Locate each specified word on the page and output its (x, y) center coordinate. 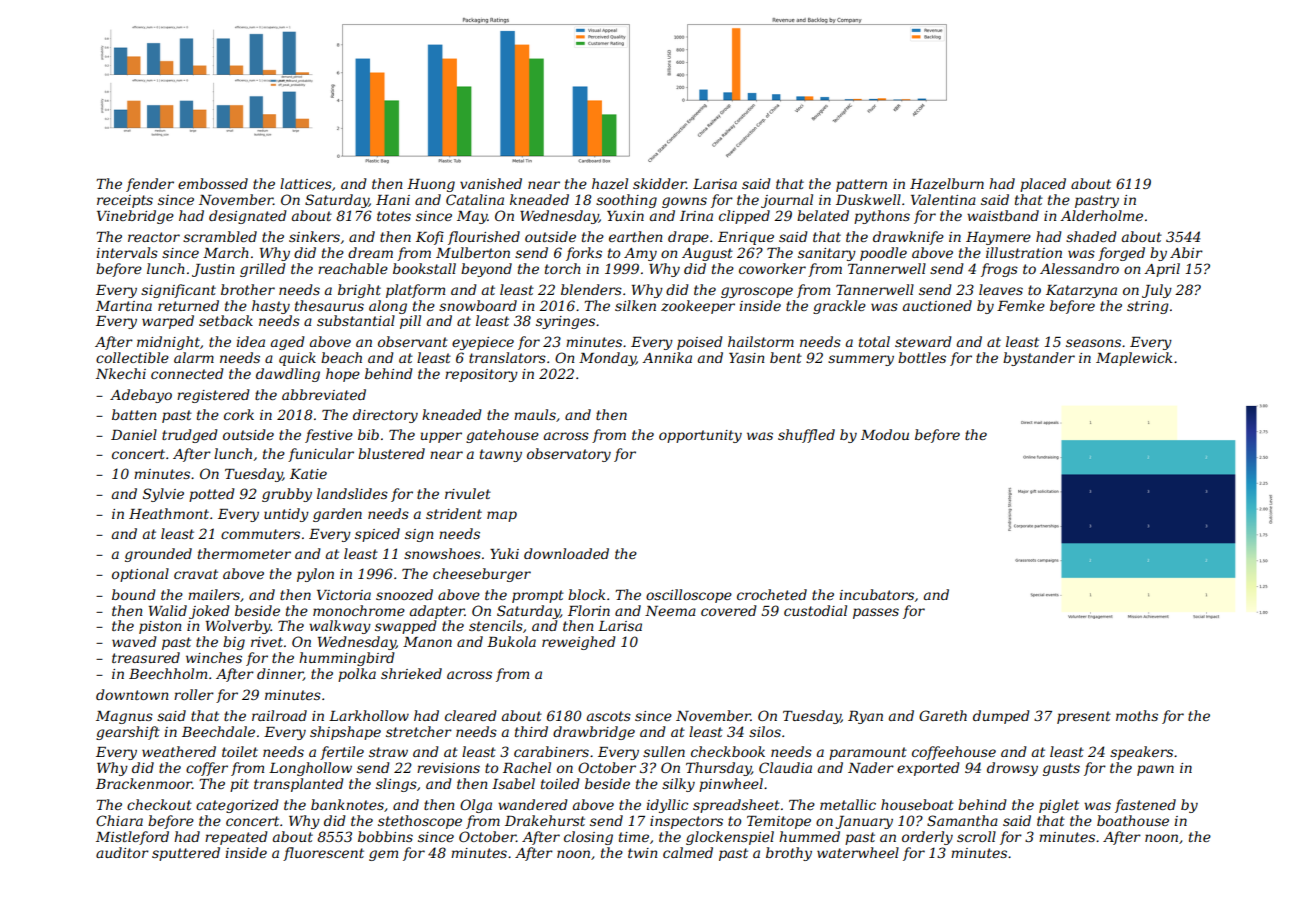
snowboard (478, 305)
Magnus (124, 717)
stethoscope (420, 822)
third (531, 731)
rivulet (468, 493)
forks (584, 254)
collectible (132, 357)
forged (1121, 254)
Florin (589, 610)
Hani (393, 200)
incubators (876, 594)
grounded (158, 555)
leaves (1001, 289)
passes (876, 613)
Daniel (134, 434)
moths (1137, 715)
